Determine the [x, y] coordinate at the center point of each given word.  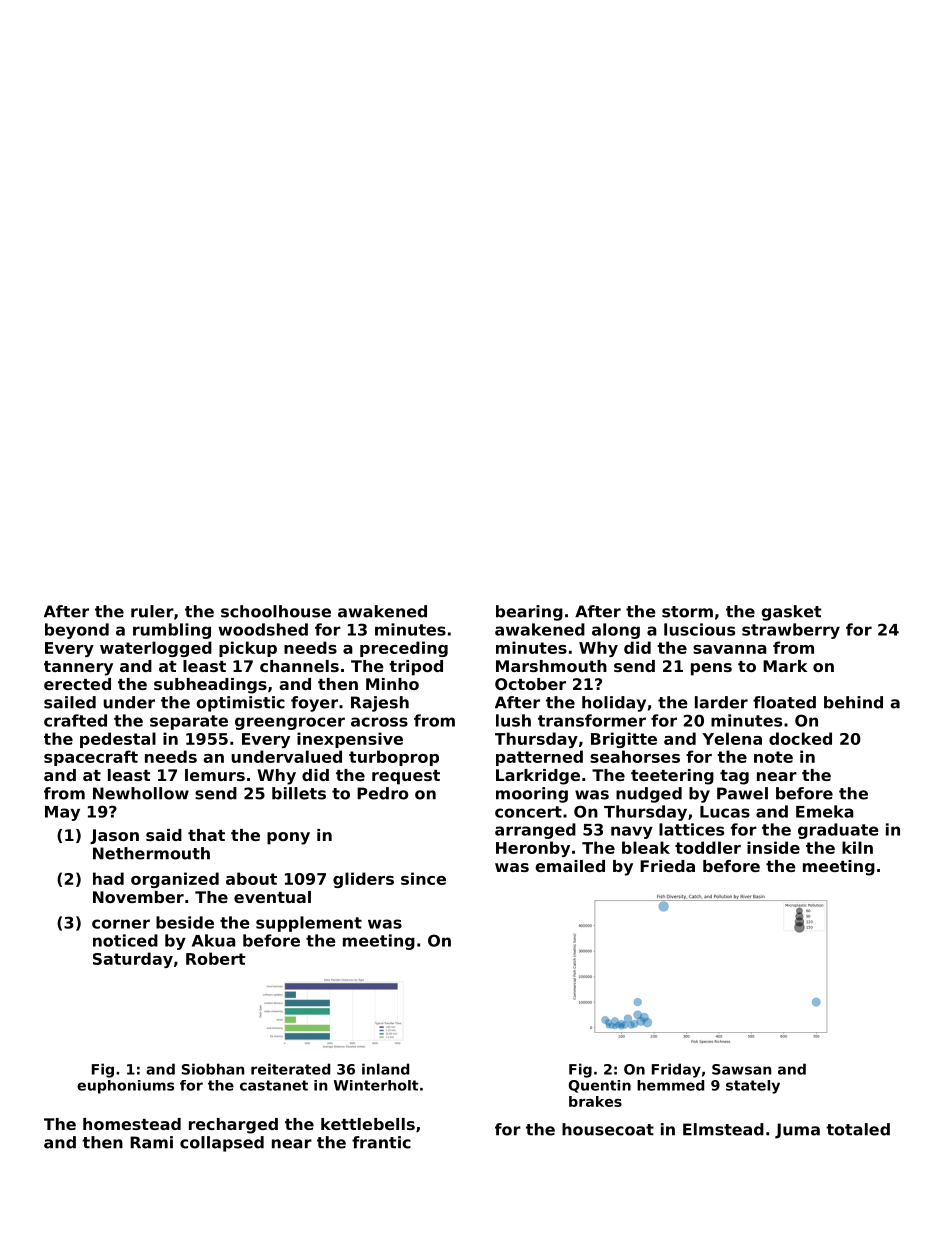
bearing [529, 613]
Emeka [825, 811]
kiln [857, 847]
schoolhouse [276, 611]
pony [288, 838]
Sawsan [741, 1069]
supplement [309, 924]
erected [77, 684]
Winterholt [376, 1085]
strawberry [791, 631]
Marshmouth [551, 666]
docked [800, 738]
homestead [132, 1124]
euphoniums [125, 1087]
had [108, 878]
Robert [216, 958]
